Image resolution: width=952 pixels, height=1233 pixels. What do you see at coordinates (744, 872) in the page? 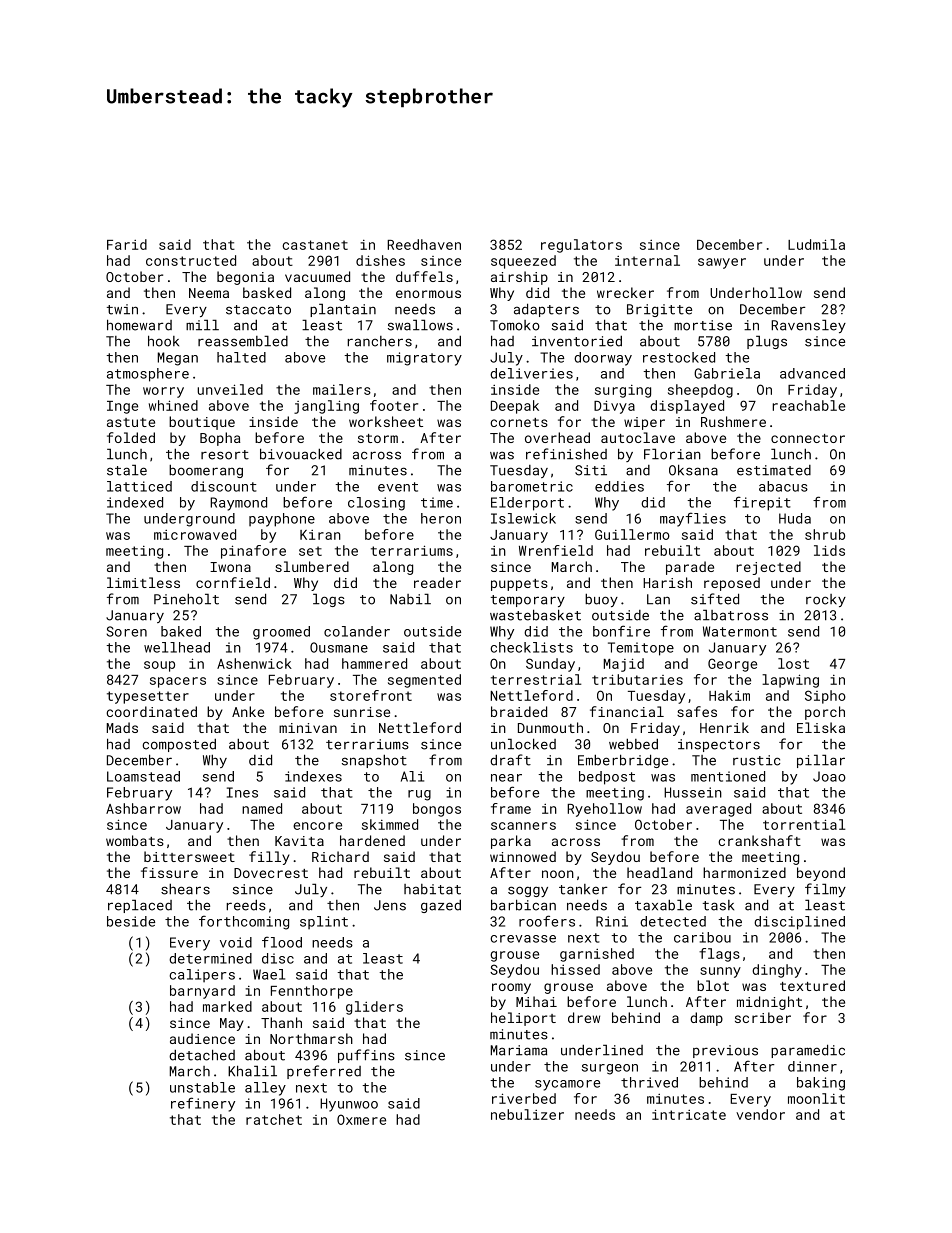
I see `harmonized` at bounding box center [744, 872].
